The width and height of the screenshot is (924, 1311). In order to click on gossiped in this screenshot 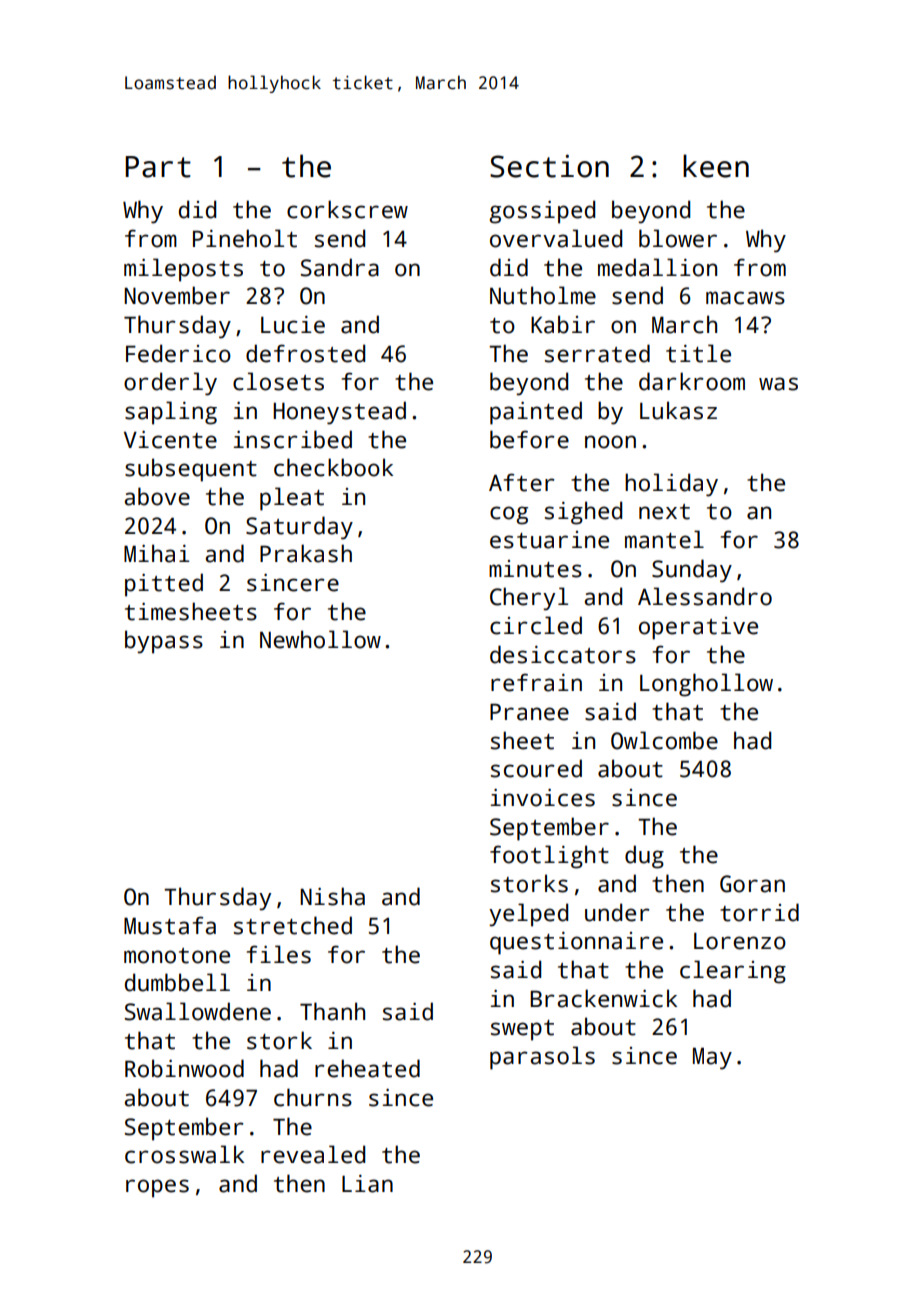, I will do `click(542, 212)`.
